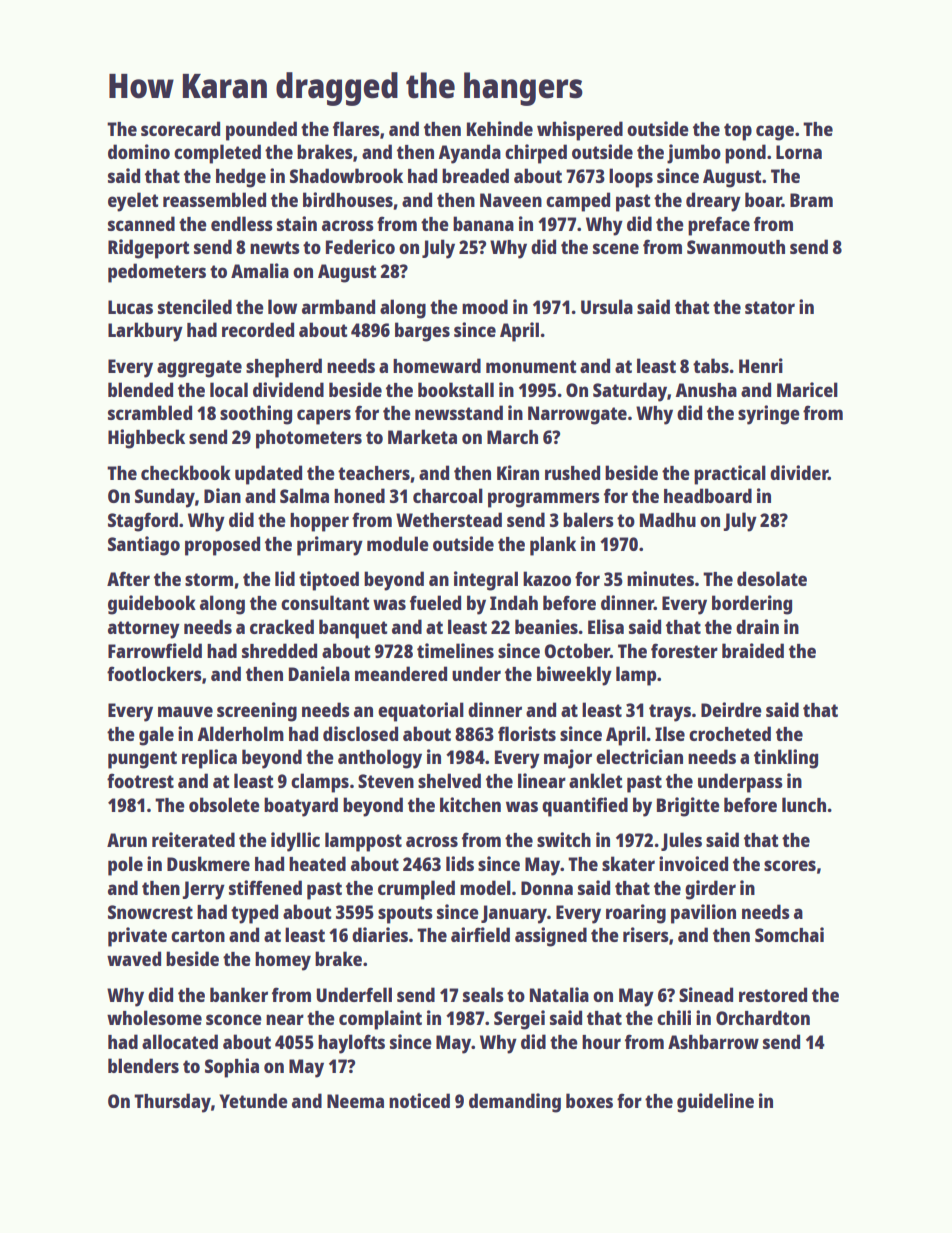  I want to click on shepherd, so click(284, 368).
